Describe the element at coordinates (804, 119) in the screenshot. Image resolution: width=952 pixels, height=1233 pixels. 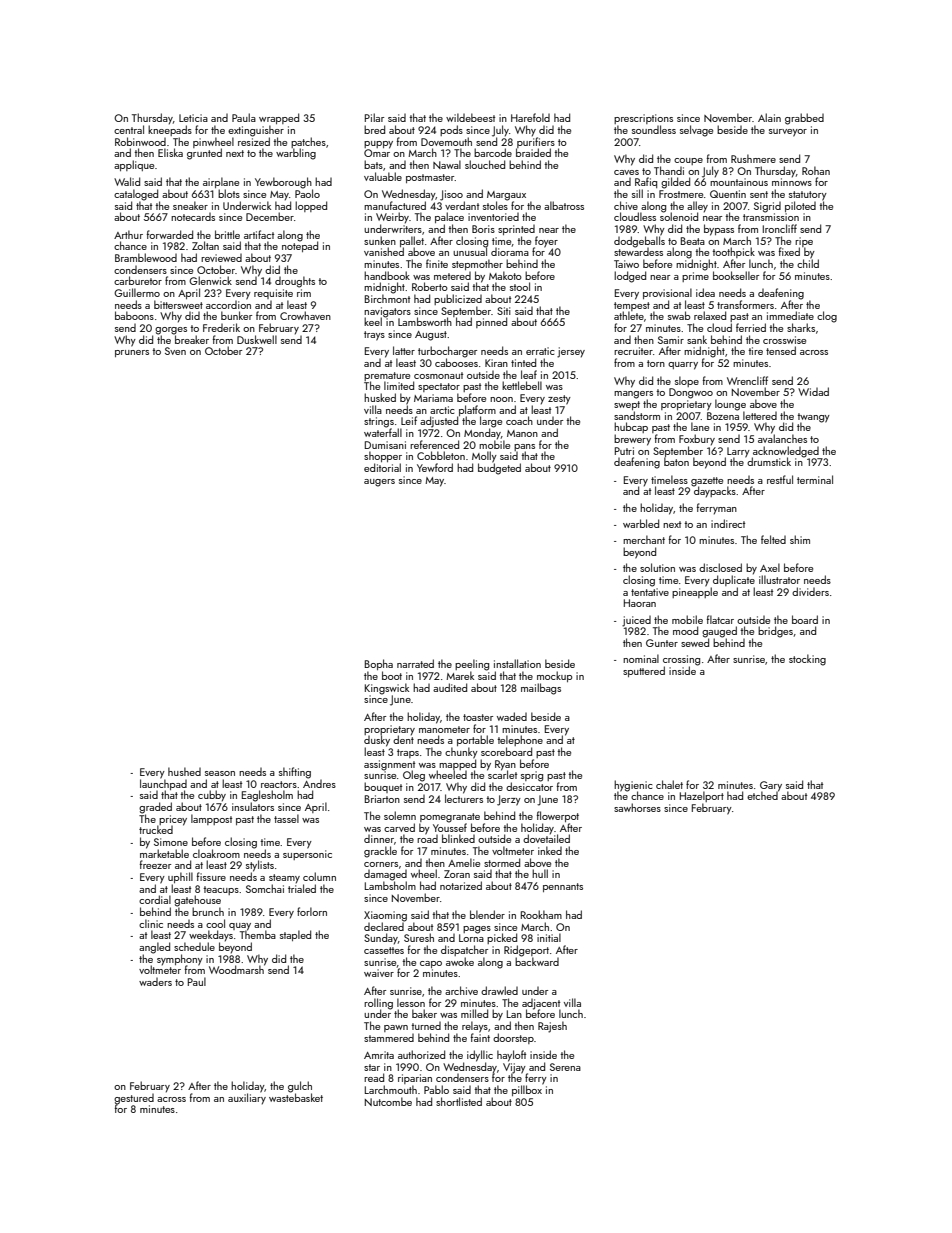
I see `grabbed` at that location.
